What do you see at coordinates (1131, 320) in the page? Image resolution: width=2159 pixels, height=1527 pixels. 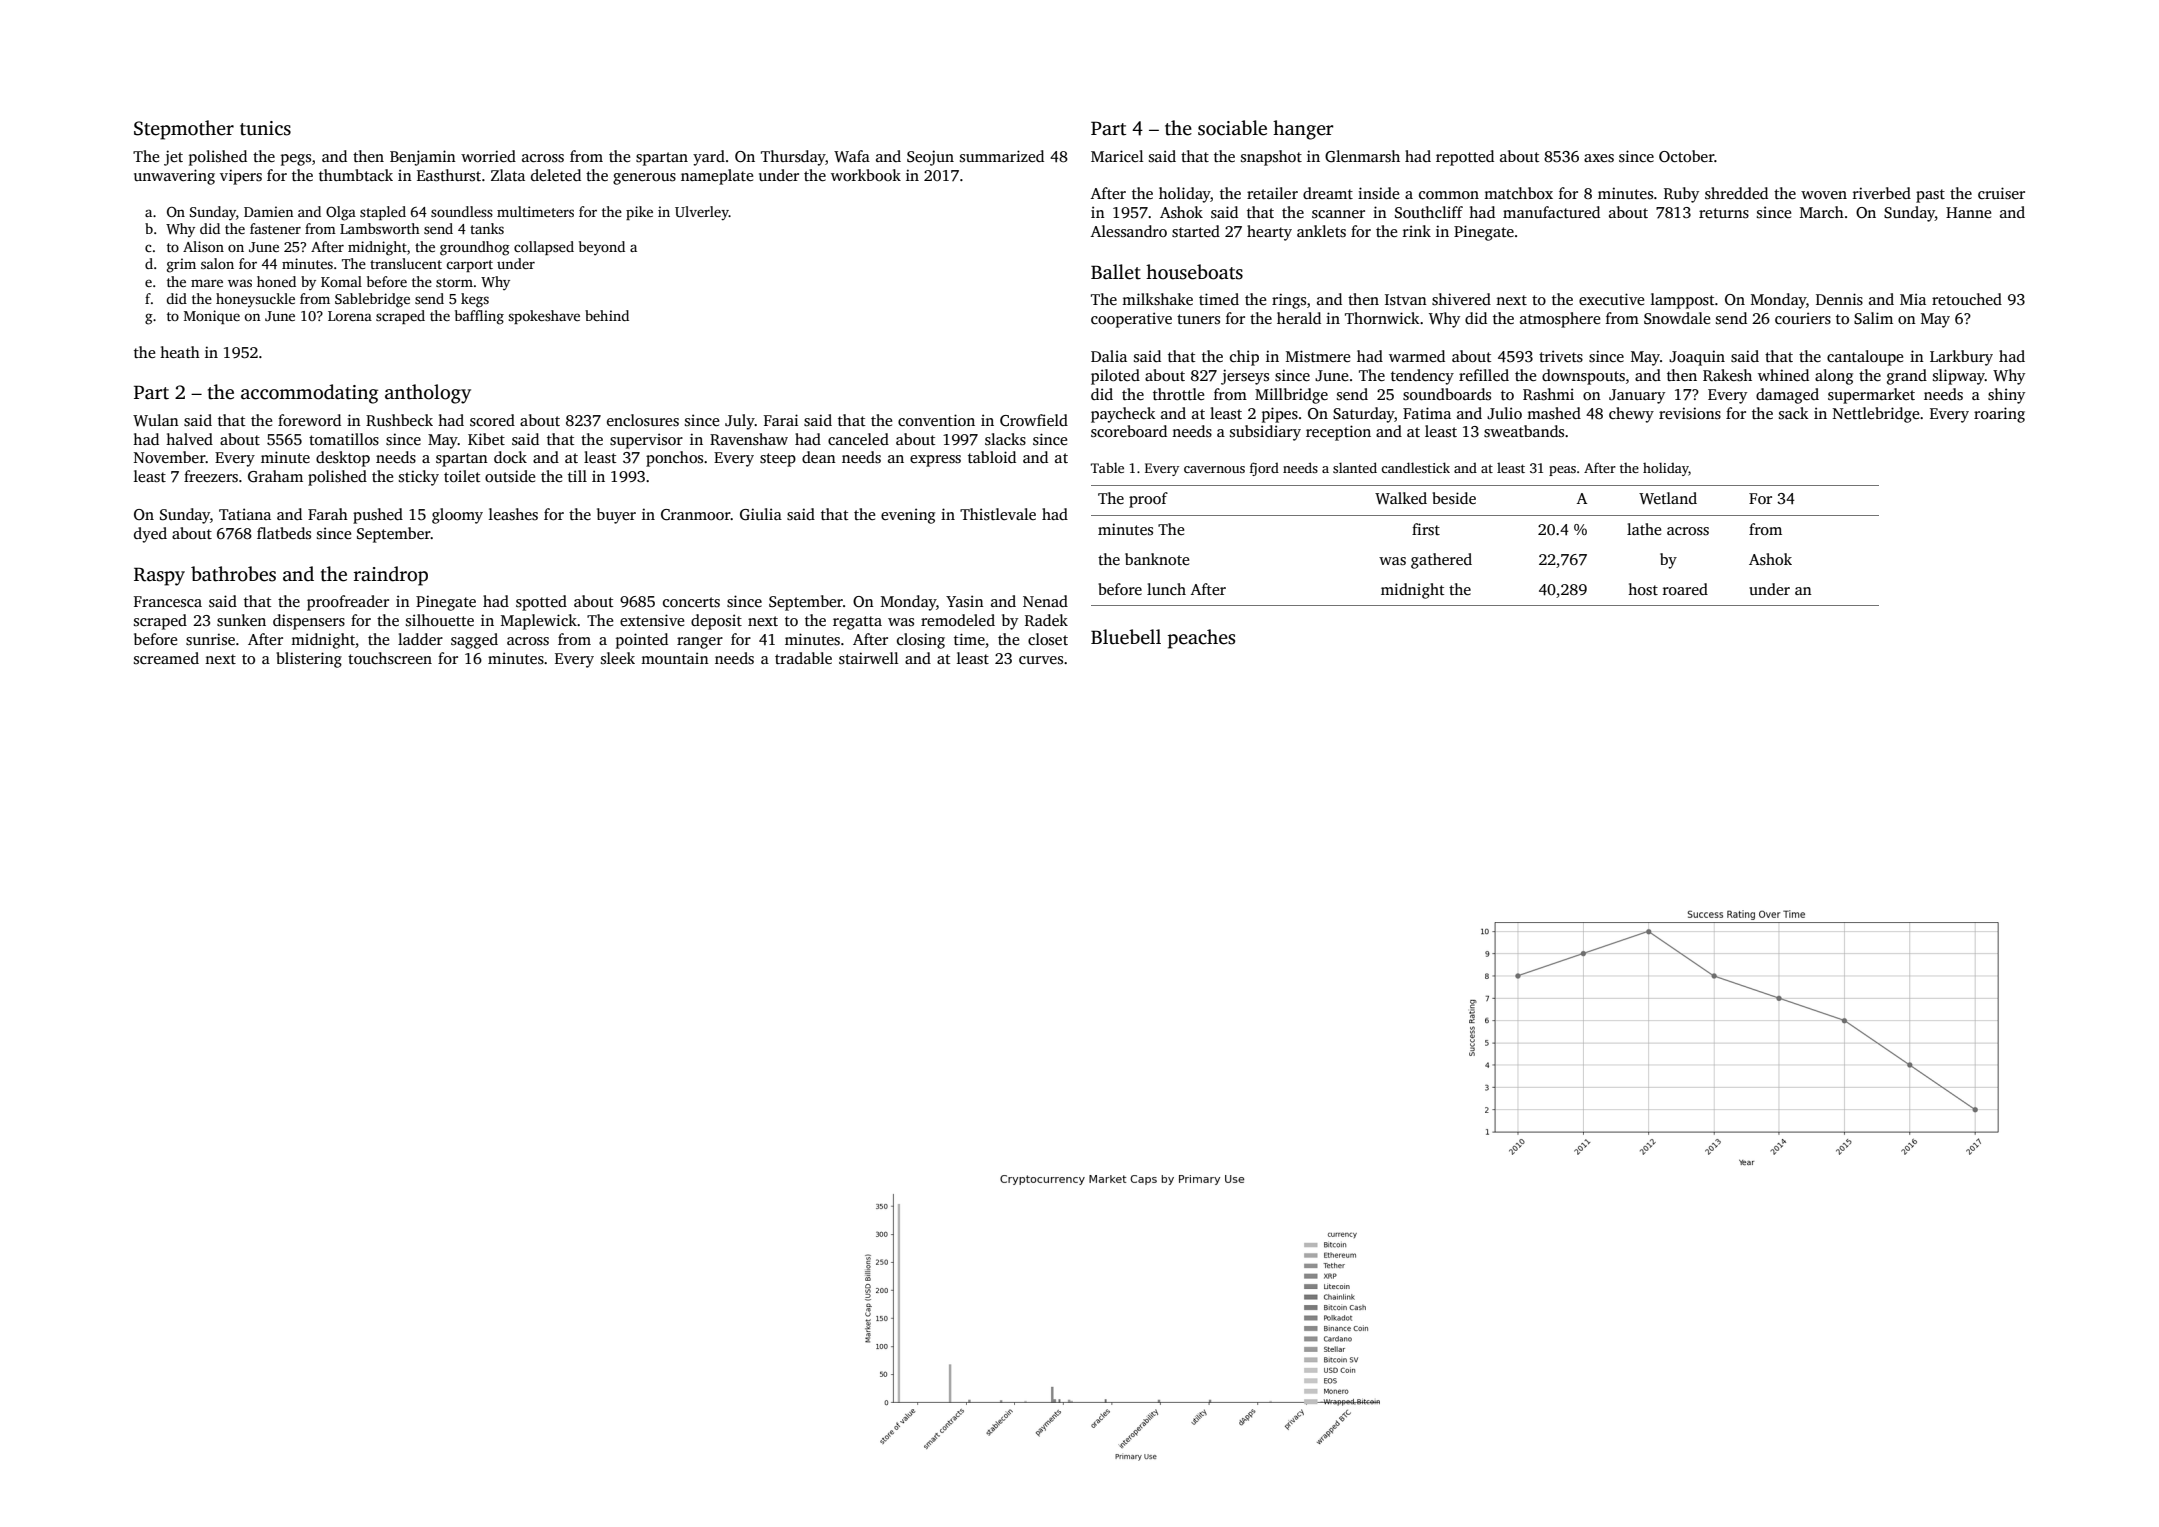 I see `cooperative` at bounding box center [1131, 320].
